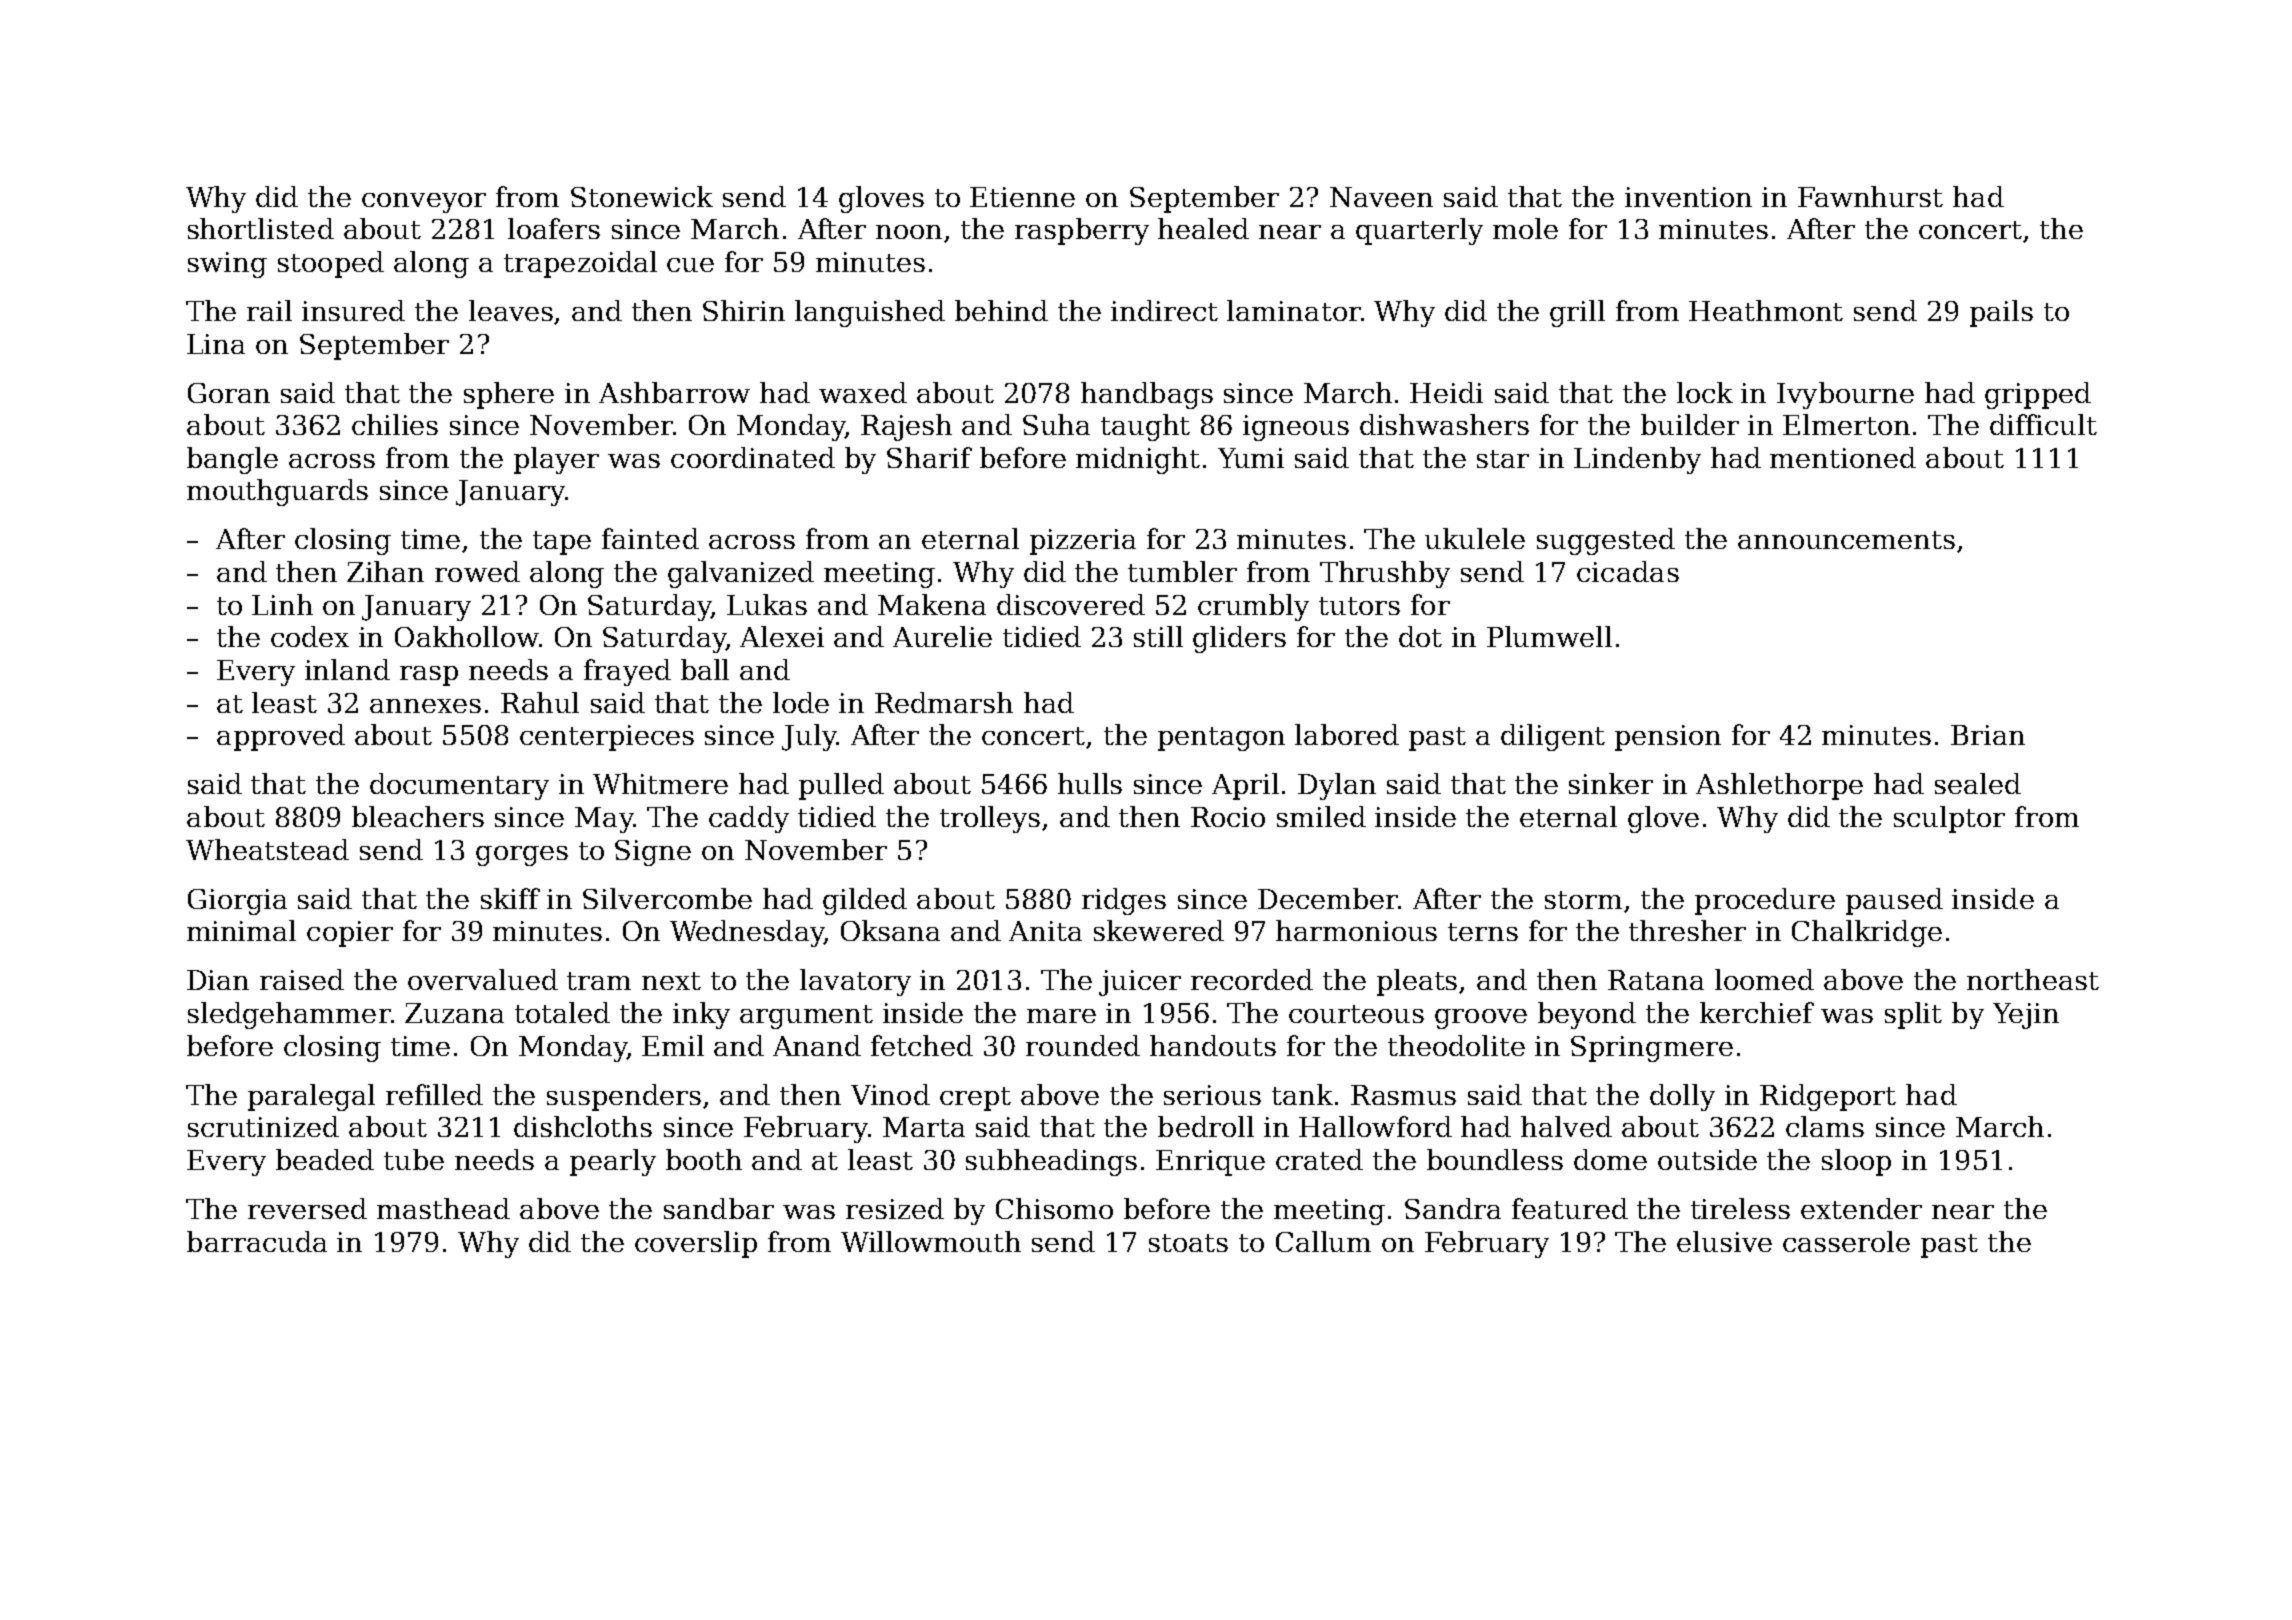  Describe the element at coordinates (642, 196) in the screenshot. I see `Stonewick` at that location.
